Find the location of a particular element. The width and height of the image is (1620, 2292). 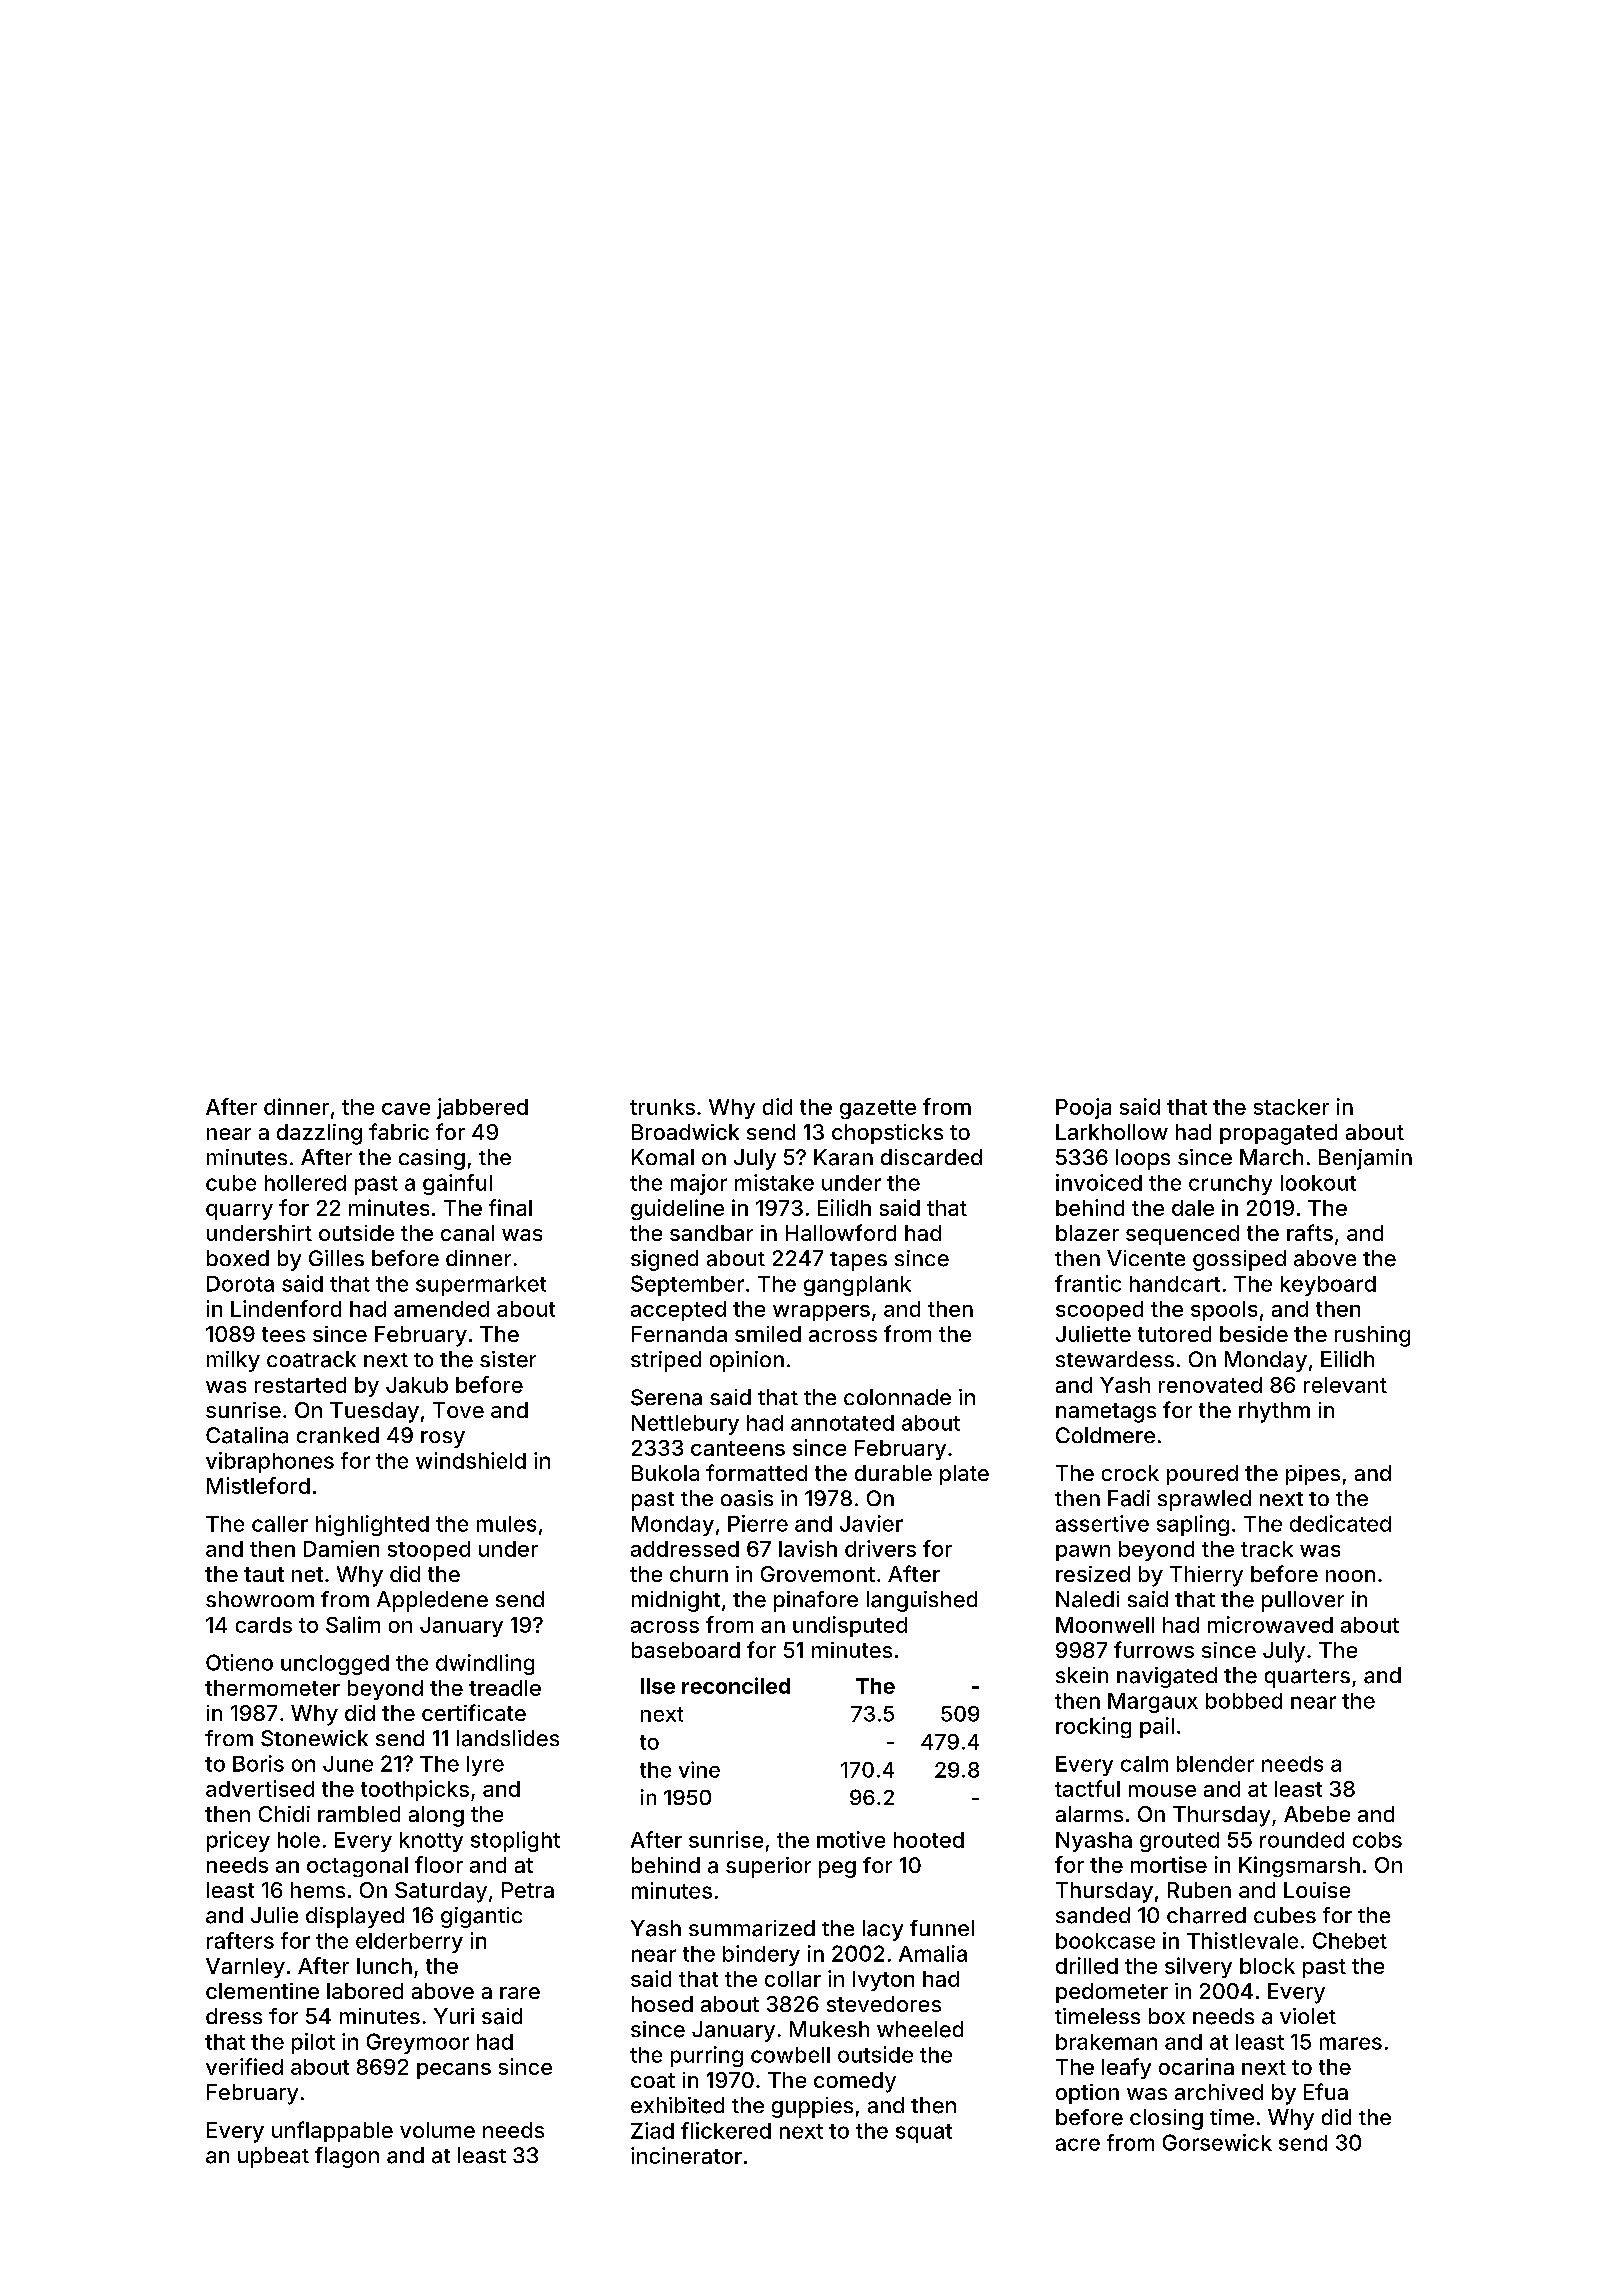

Boris is located at coordinates (258, 1763).
